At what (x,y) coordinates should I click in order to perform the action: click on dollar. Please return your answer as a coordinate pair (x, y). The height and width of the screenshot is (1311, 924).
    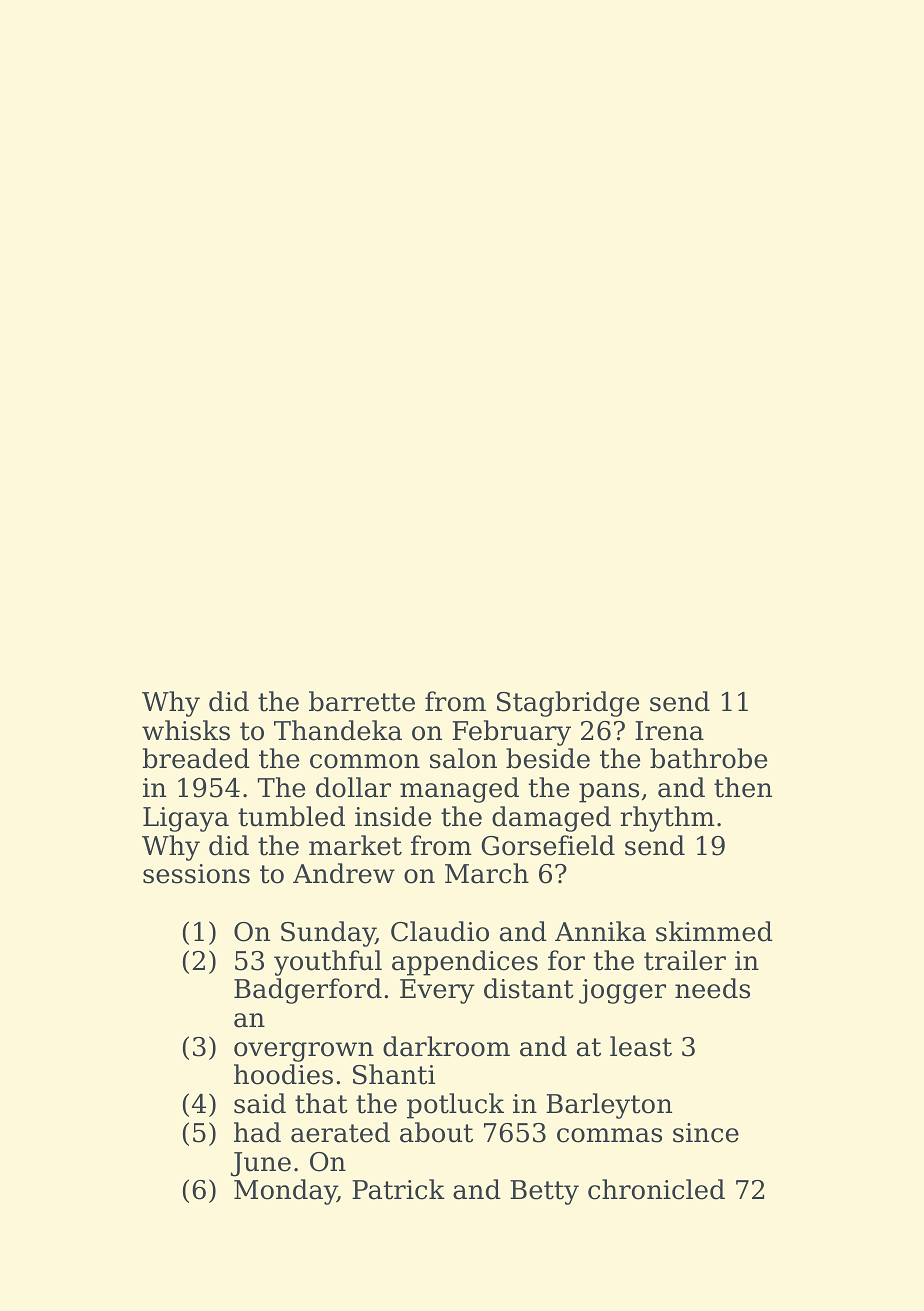
    Looking at the image, I should click on (353, 787).
